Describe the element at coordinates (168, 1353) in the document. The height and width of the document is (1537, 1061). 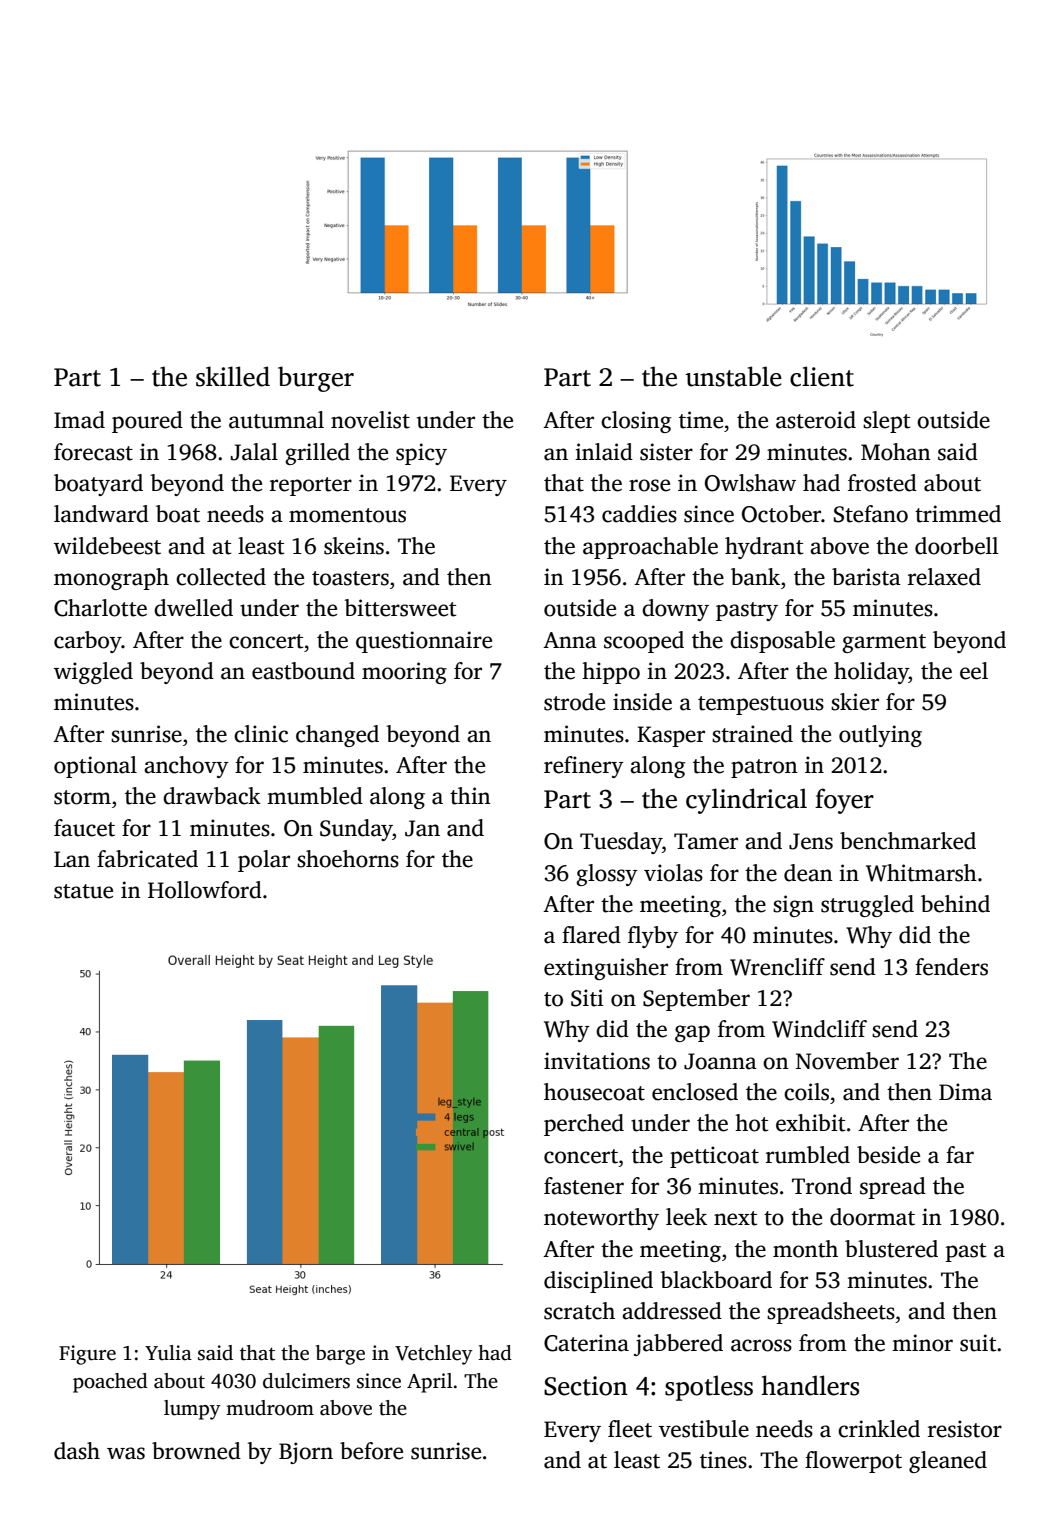
I see `Yulia` at that location.
